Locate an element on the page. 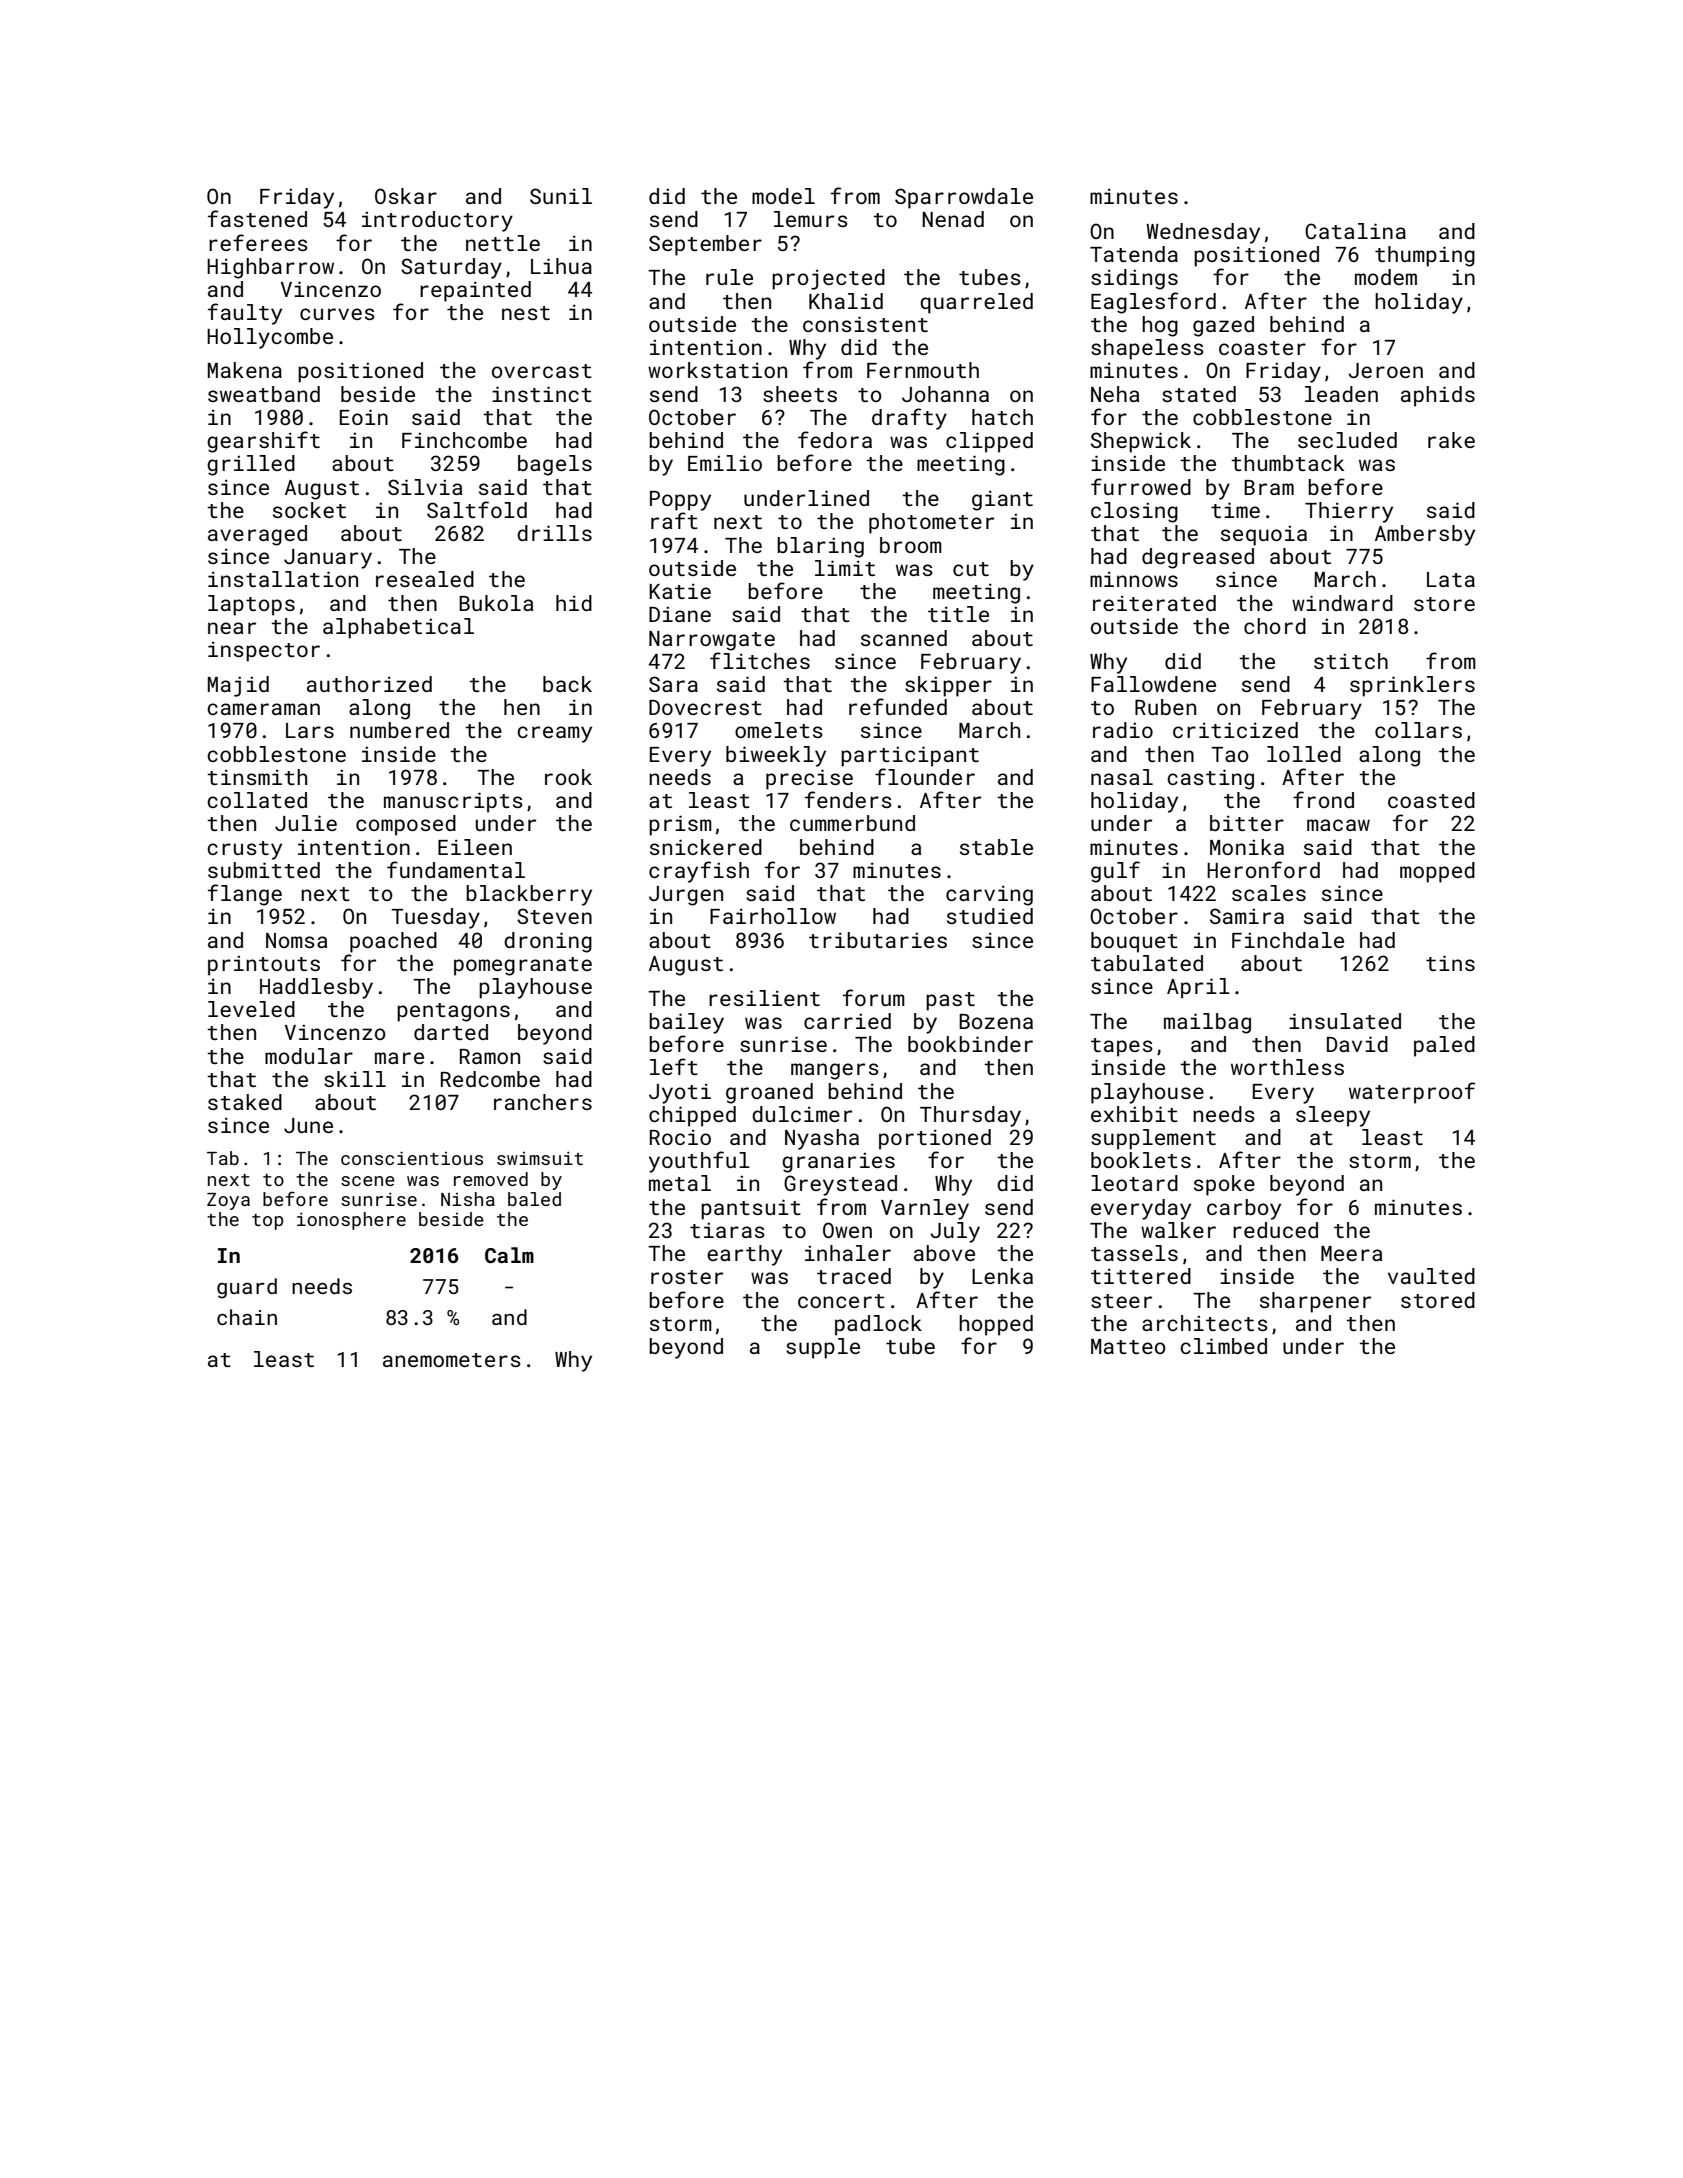 The height and width of the page is (2178, 1683). Eoin is located at coordinates (364, 417).
